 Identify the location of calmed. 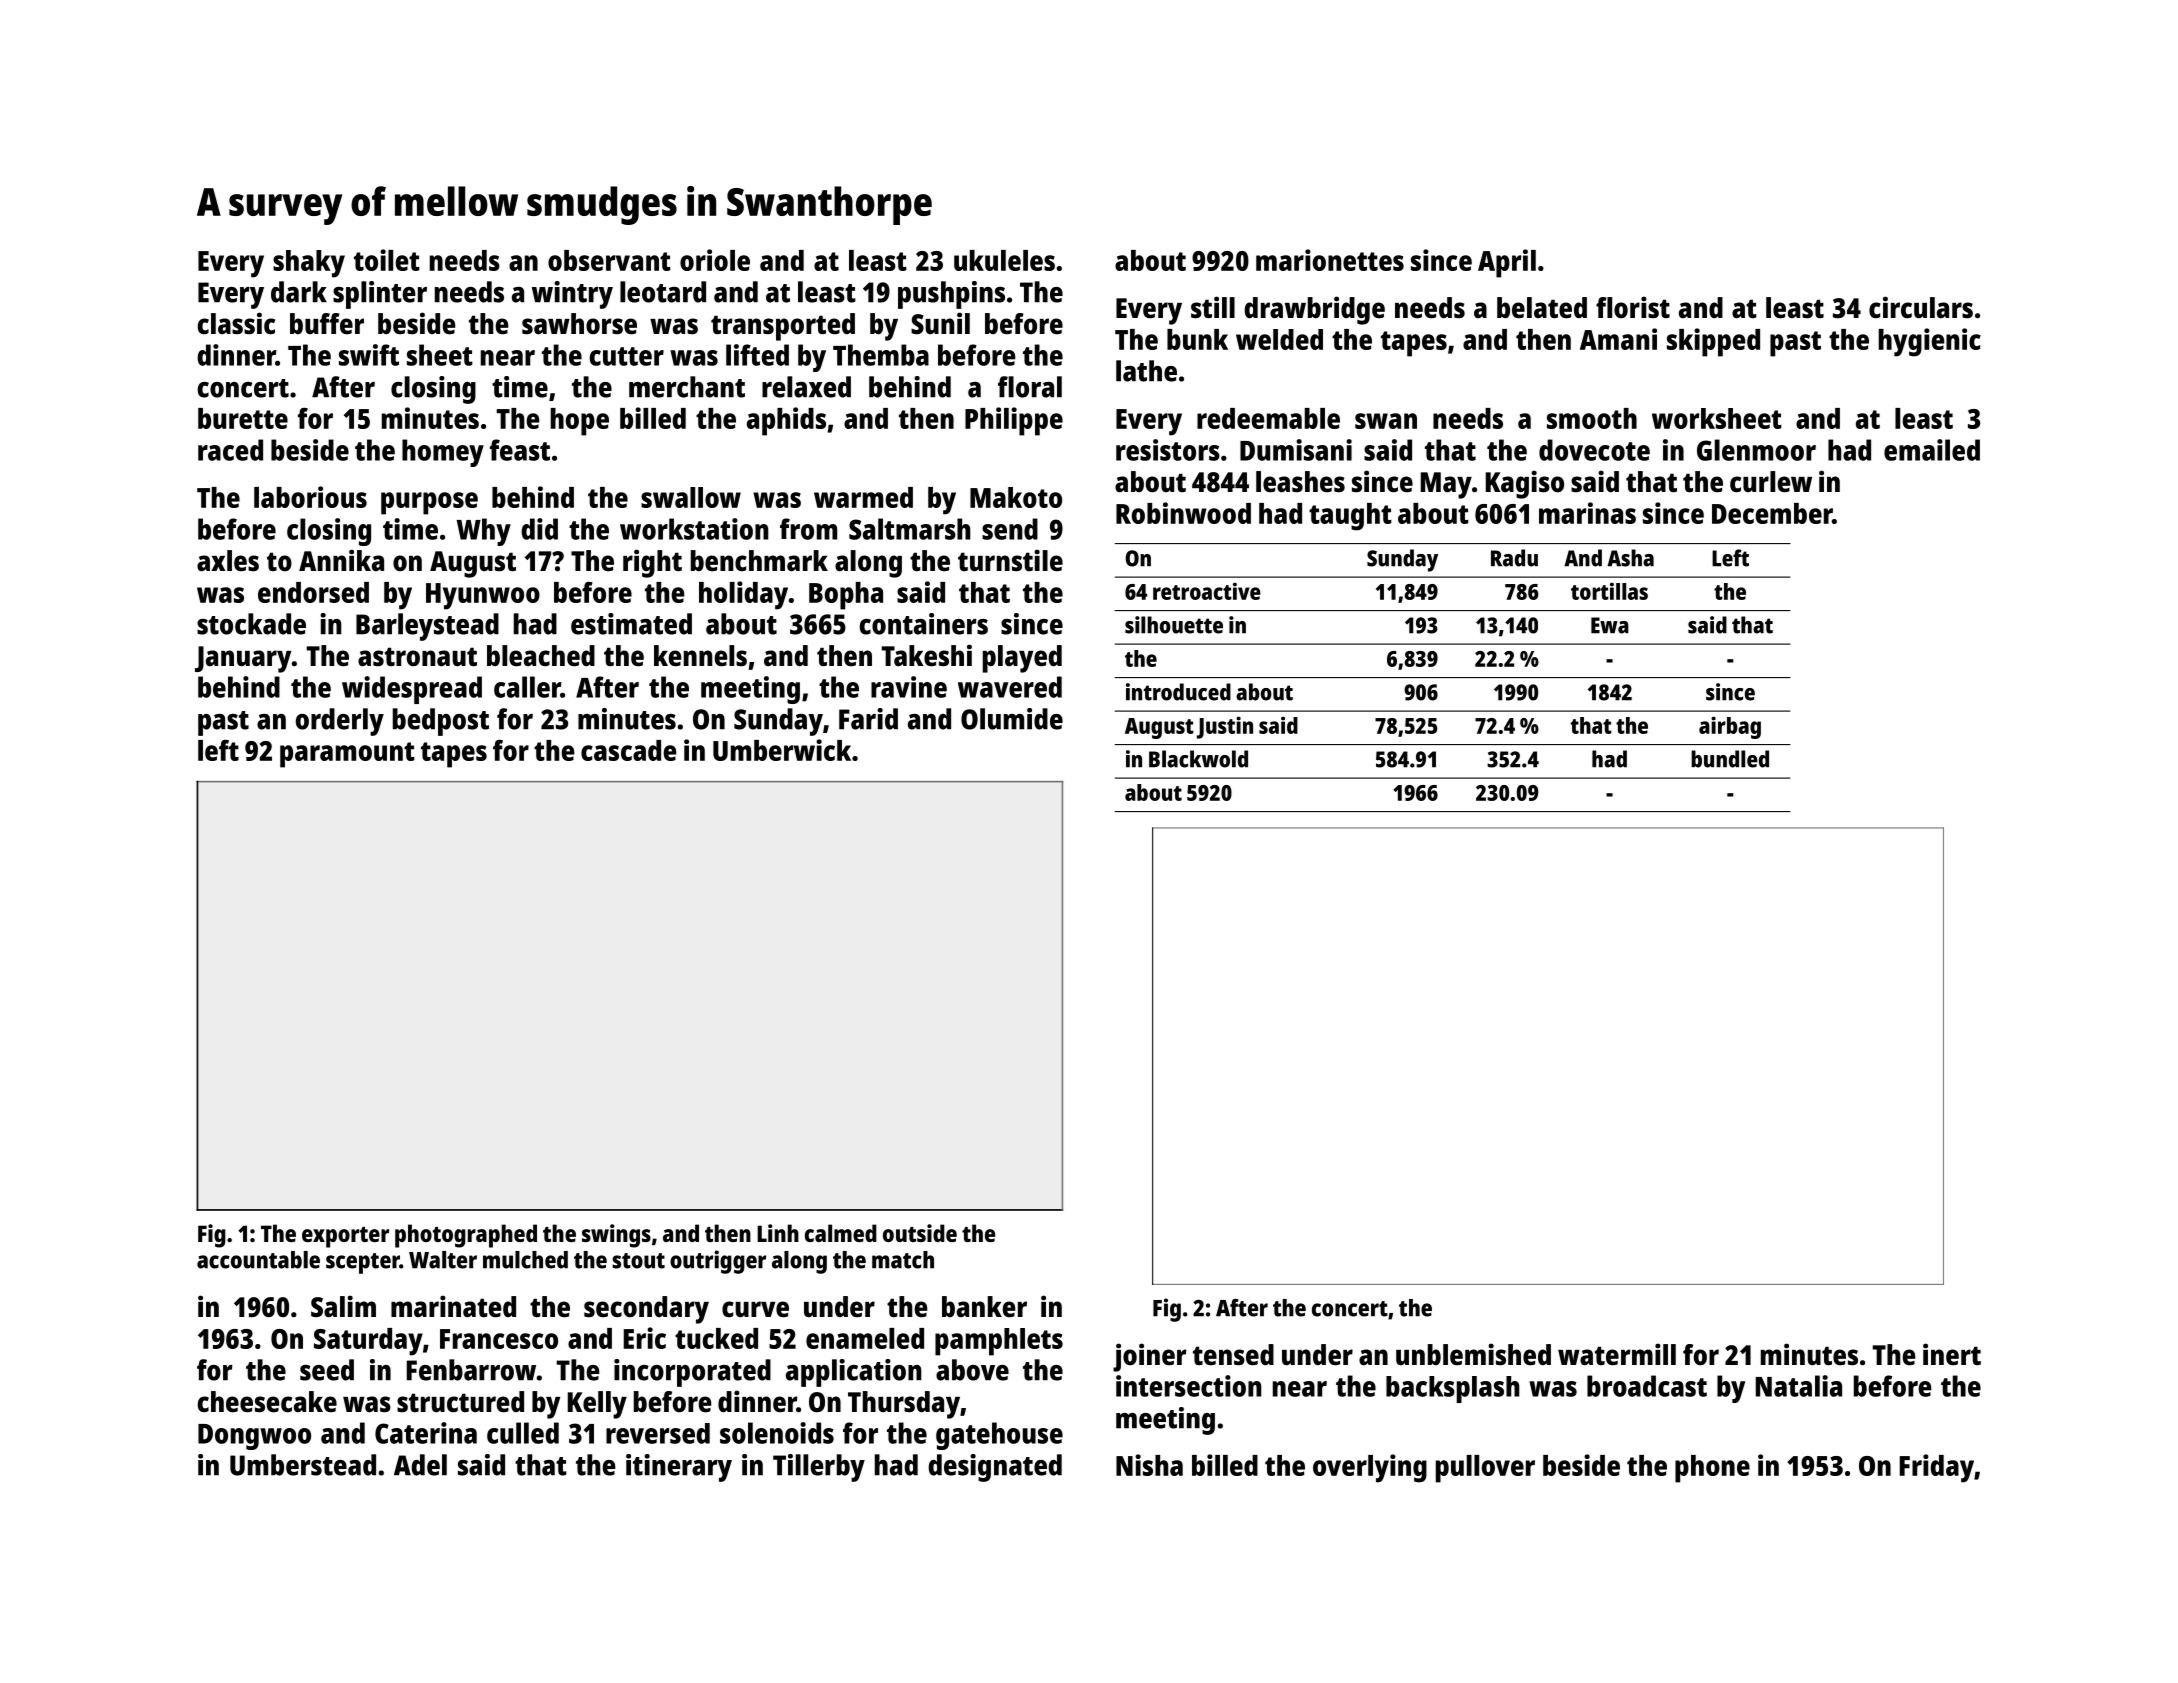
(841, 1233).
